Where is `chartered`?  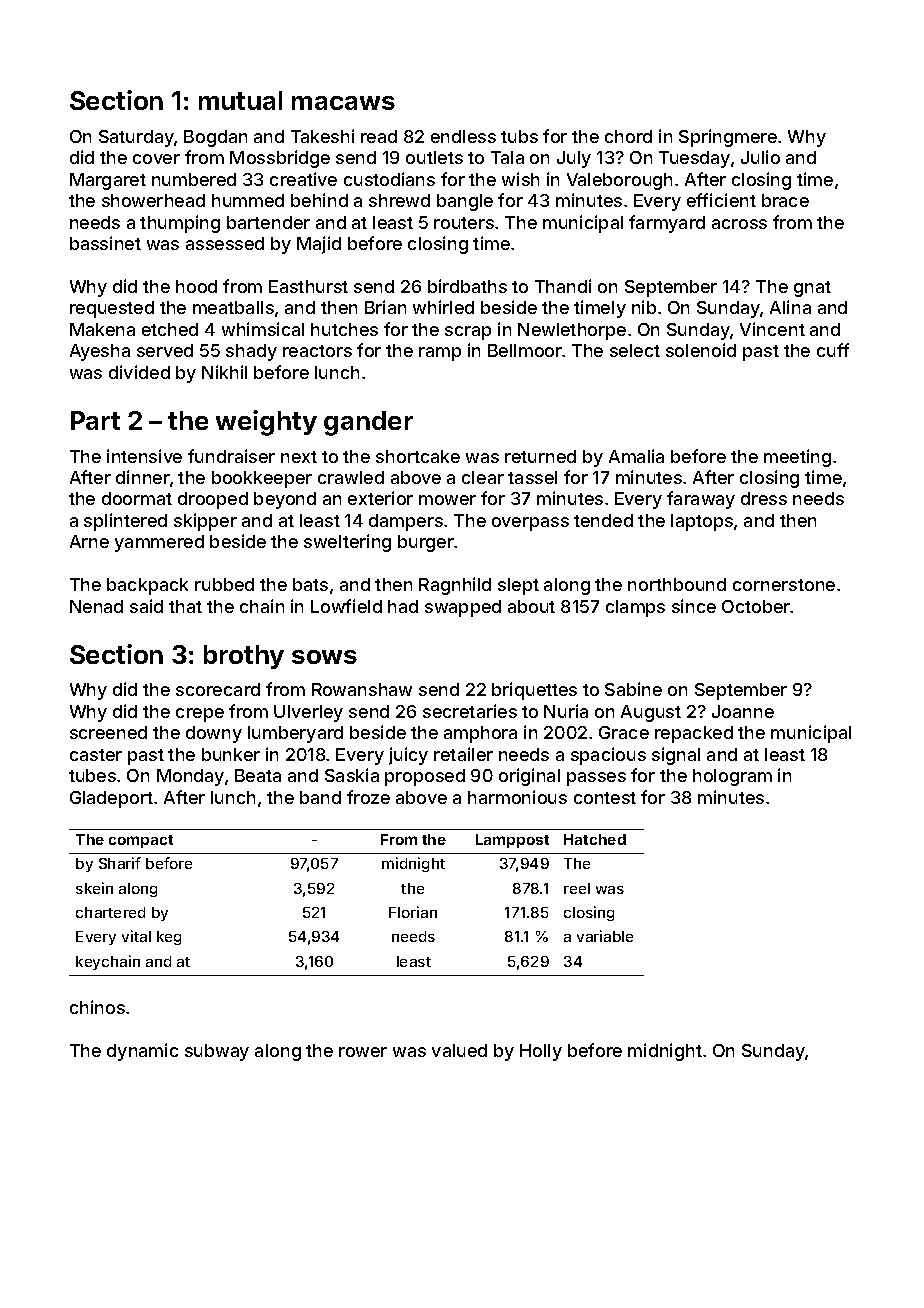
chartered is located at coordinates (110, 912).
